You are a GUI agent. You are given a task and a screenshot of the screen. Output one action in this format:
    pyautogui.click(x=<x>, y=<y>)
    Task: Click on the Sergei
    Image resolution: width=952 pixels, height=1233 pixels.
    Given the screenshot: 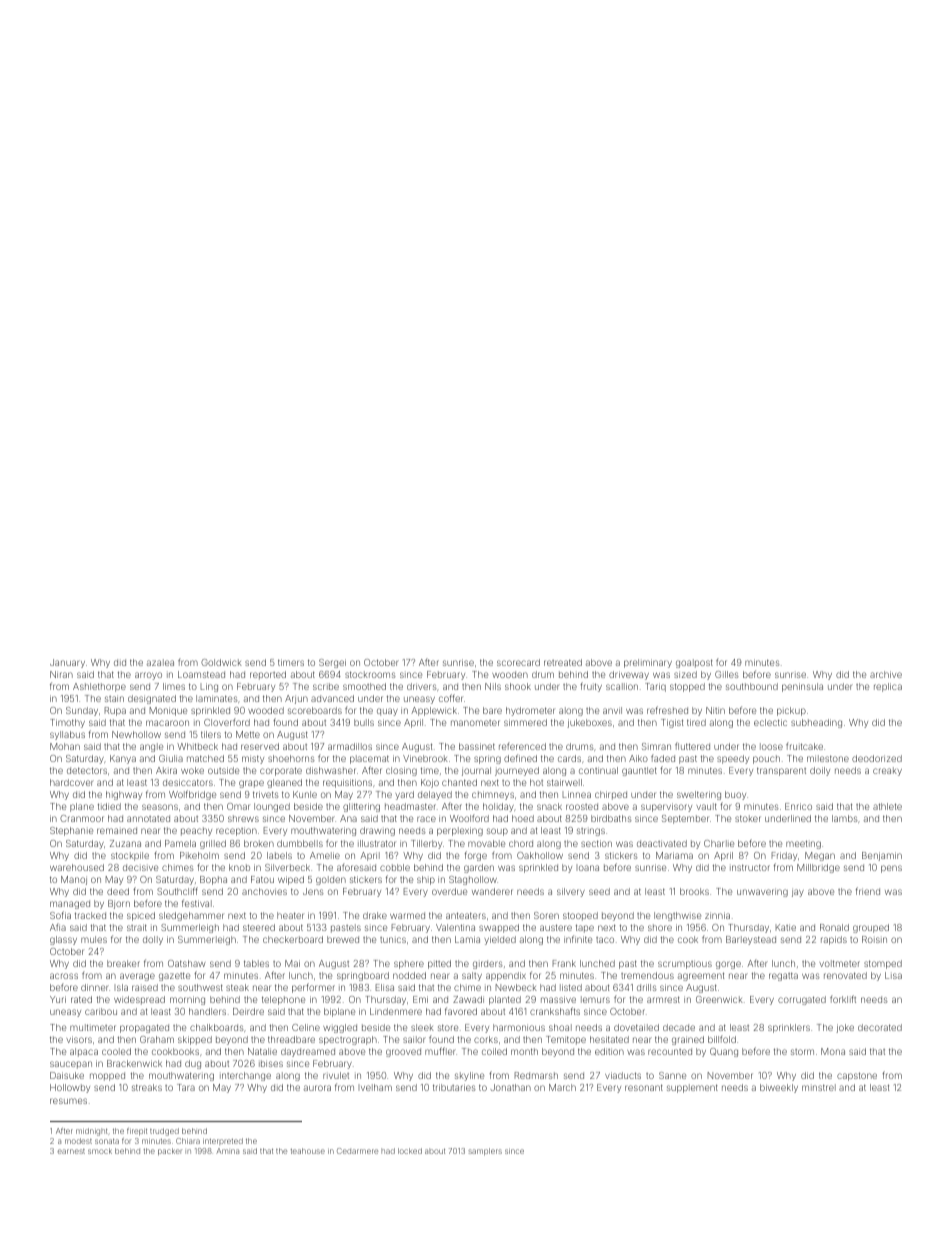 What is the action you would take?
    pyautogui.click(x=332, y=663)
